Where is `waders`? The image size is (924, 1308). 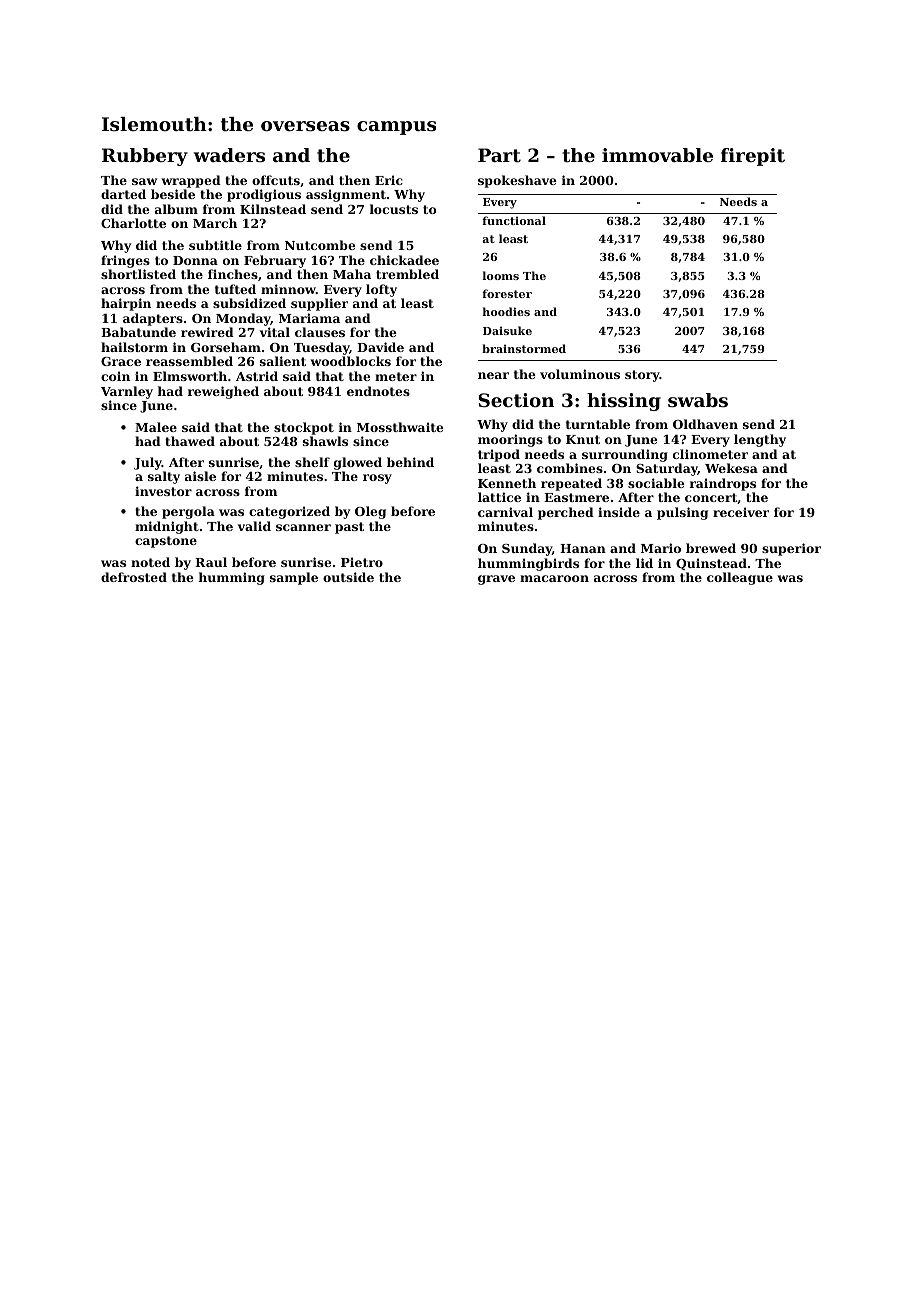
waders is located at coordinates (229, 155).
